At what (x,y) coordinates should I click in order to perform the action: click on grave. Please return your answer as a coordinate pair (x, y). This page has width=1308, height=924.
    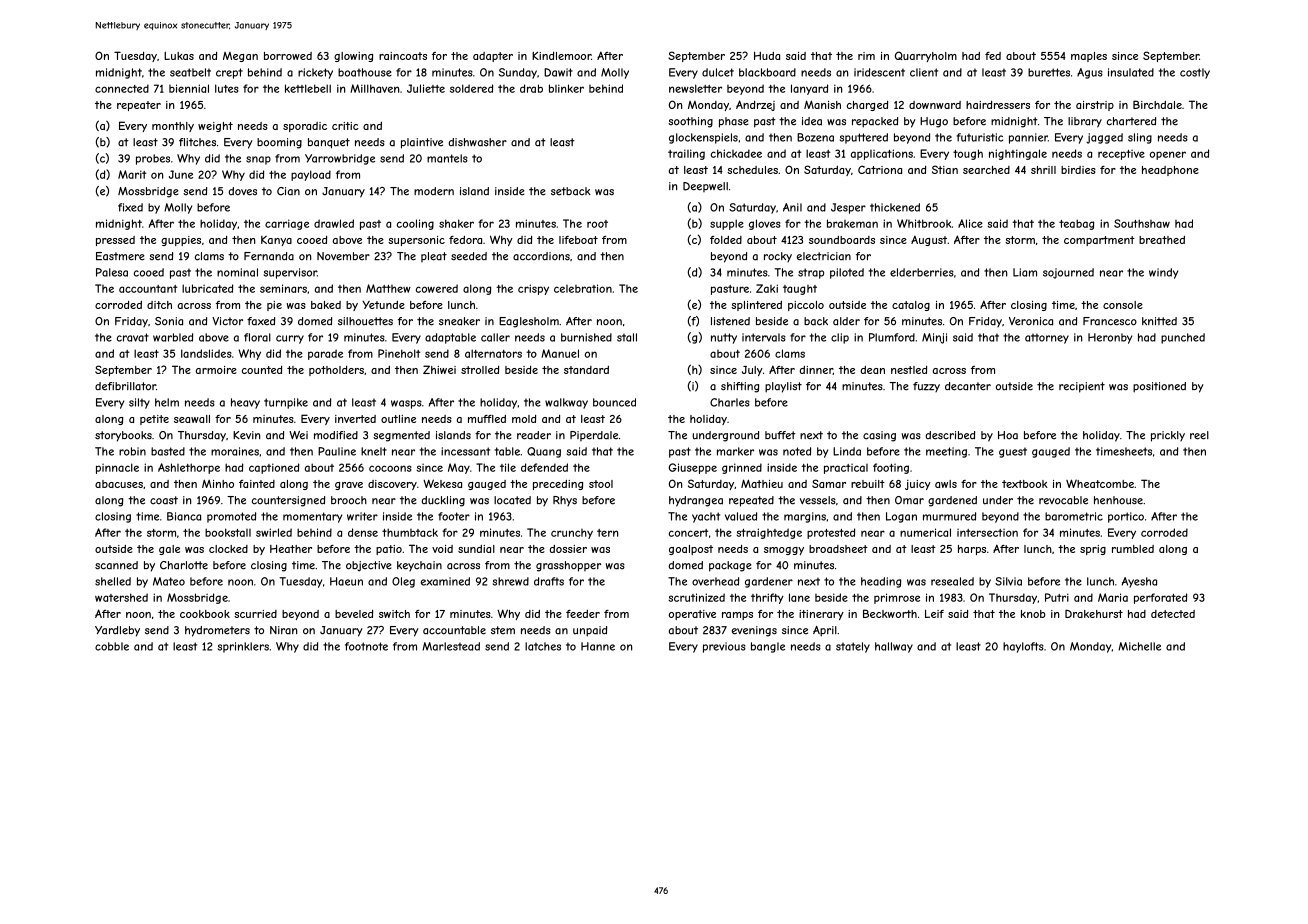
    Looking at the image, I should click on (349, 486).
